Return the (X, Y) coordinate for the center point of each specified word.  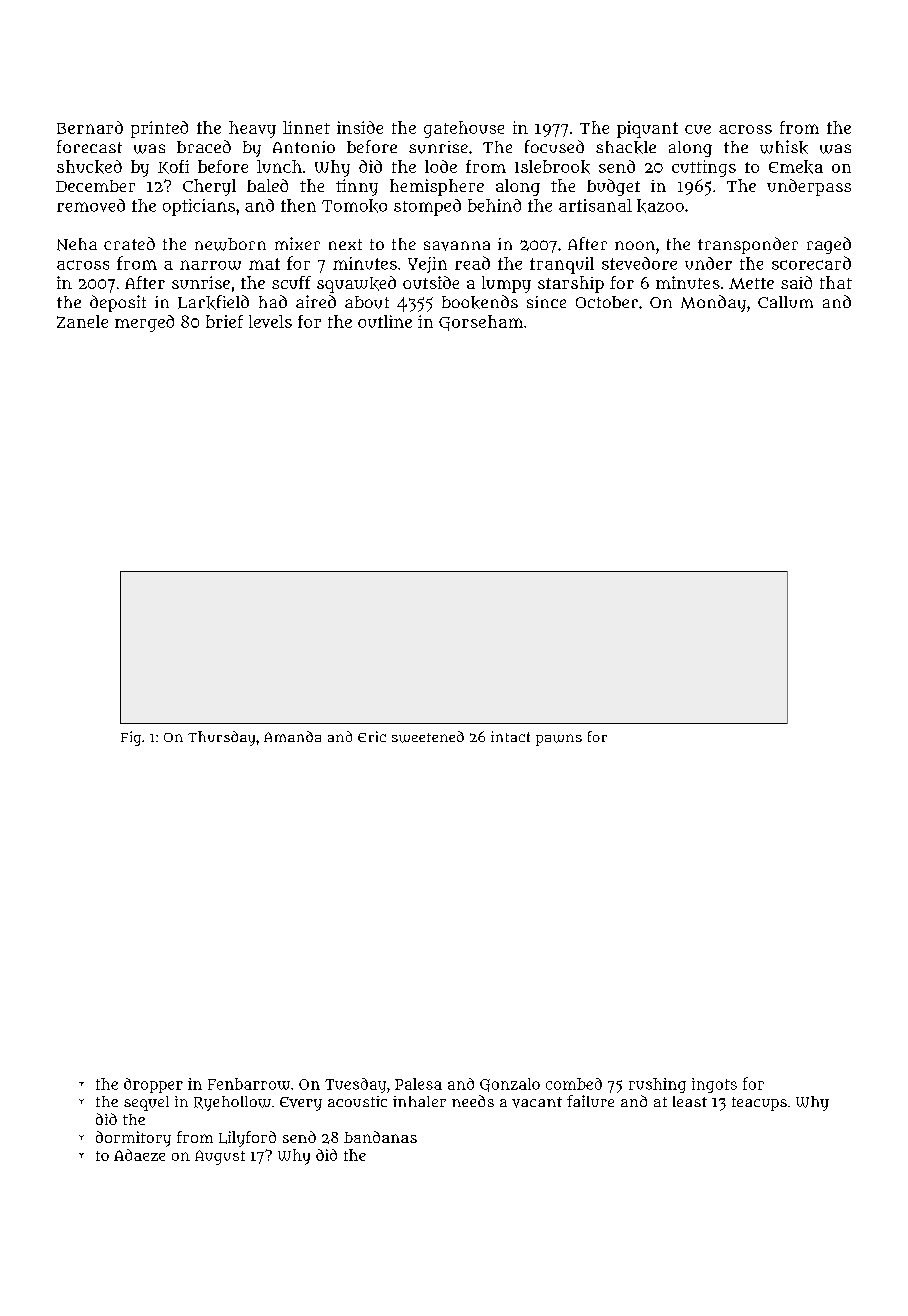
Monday (713, 303)
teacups (759, 1104)
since (546, 302)
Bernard (90, 127)
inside (360, 127)
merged (144, 323)
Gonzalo (510, 1085)
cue (698, 129)
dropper (153, 1085)
